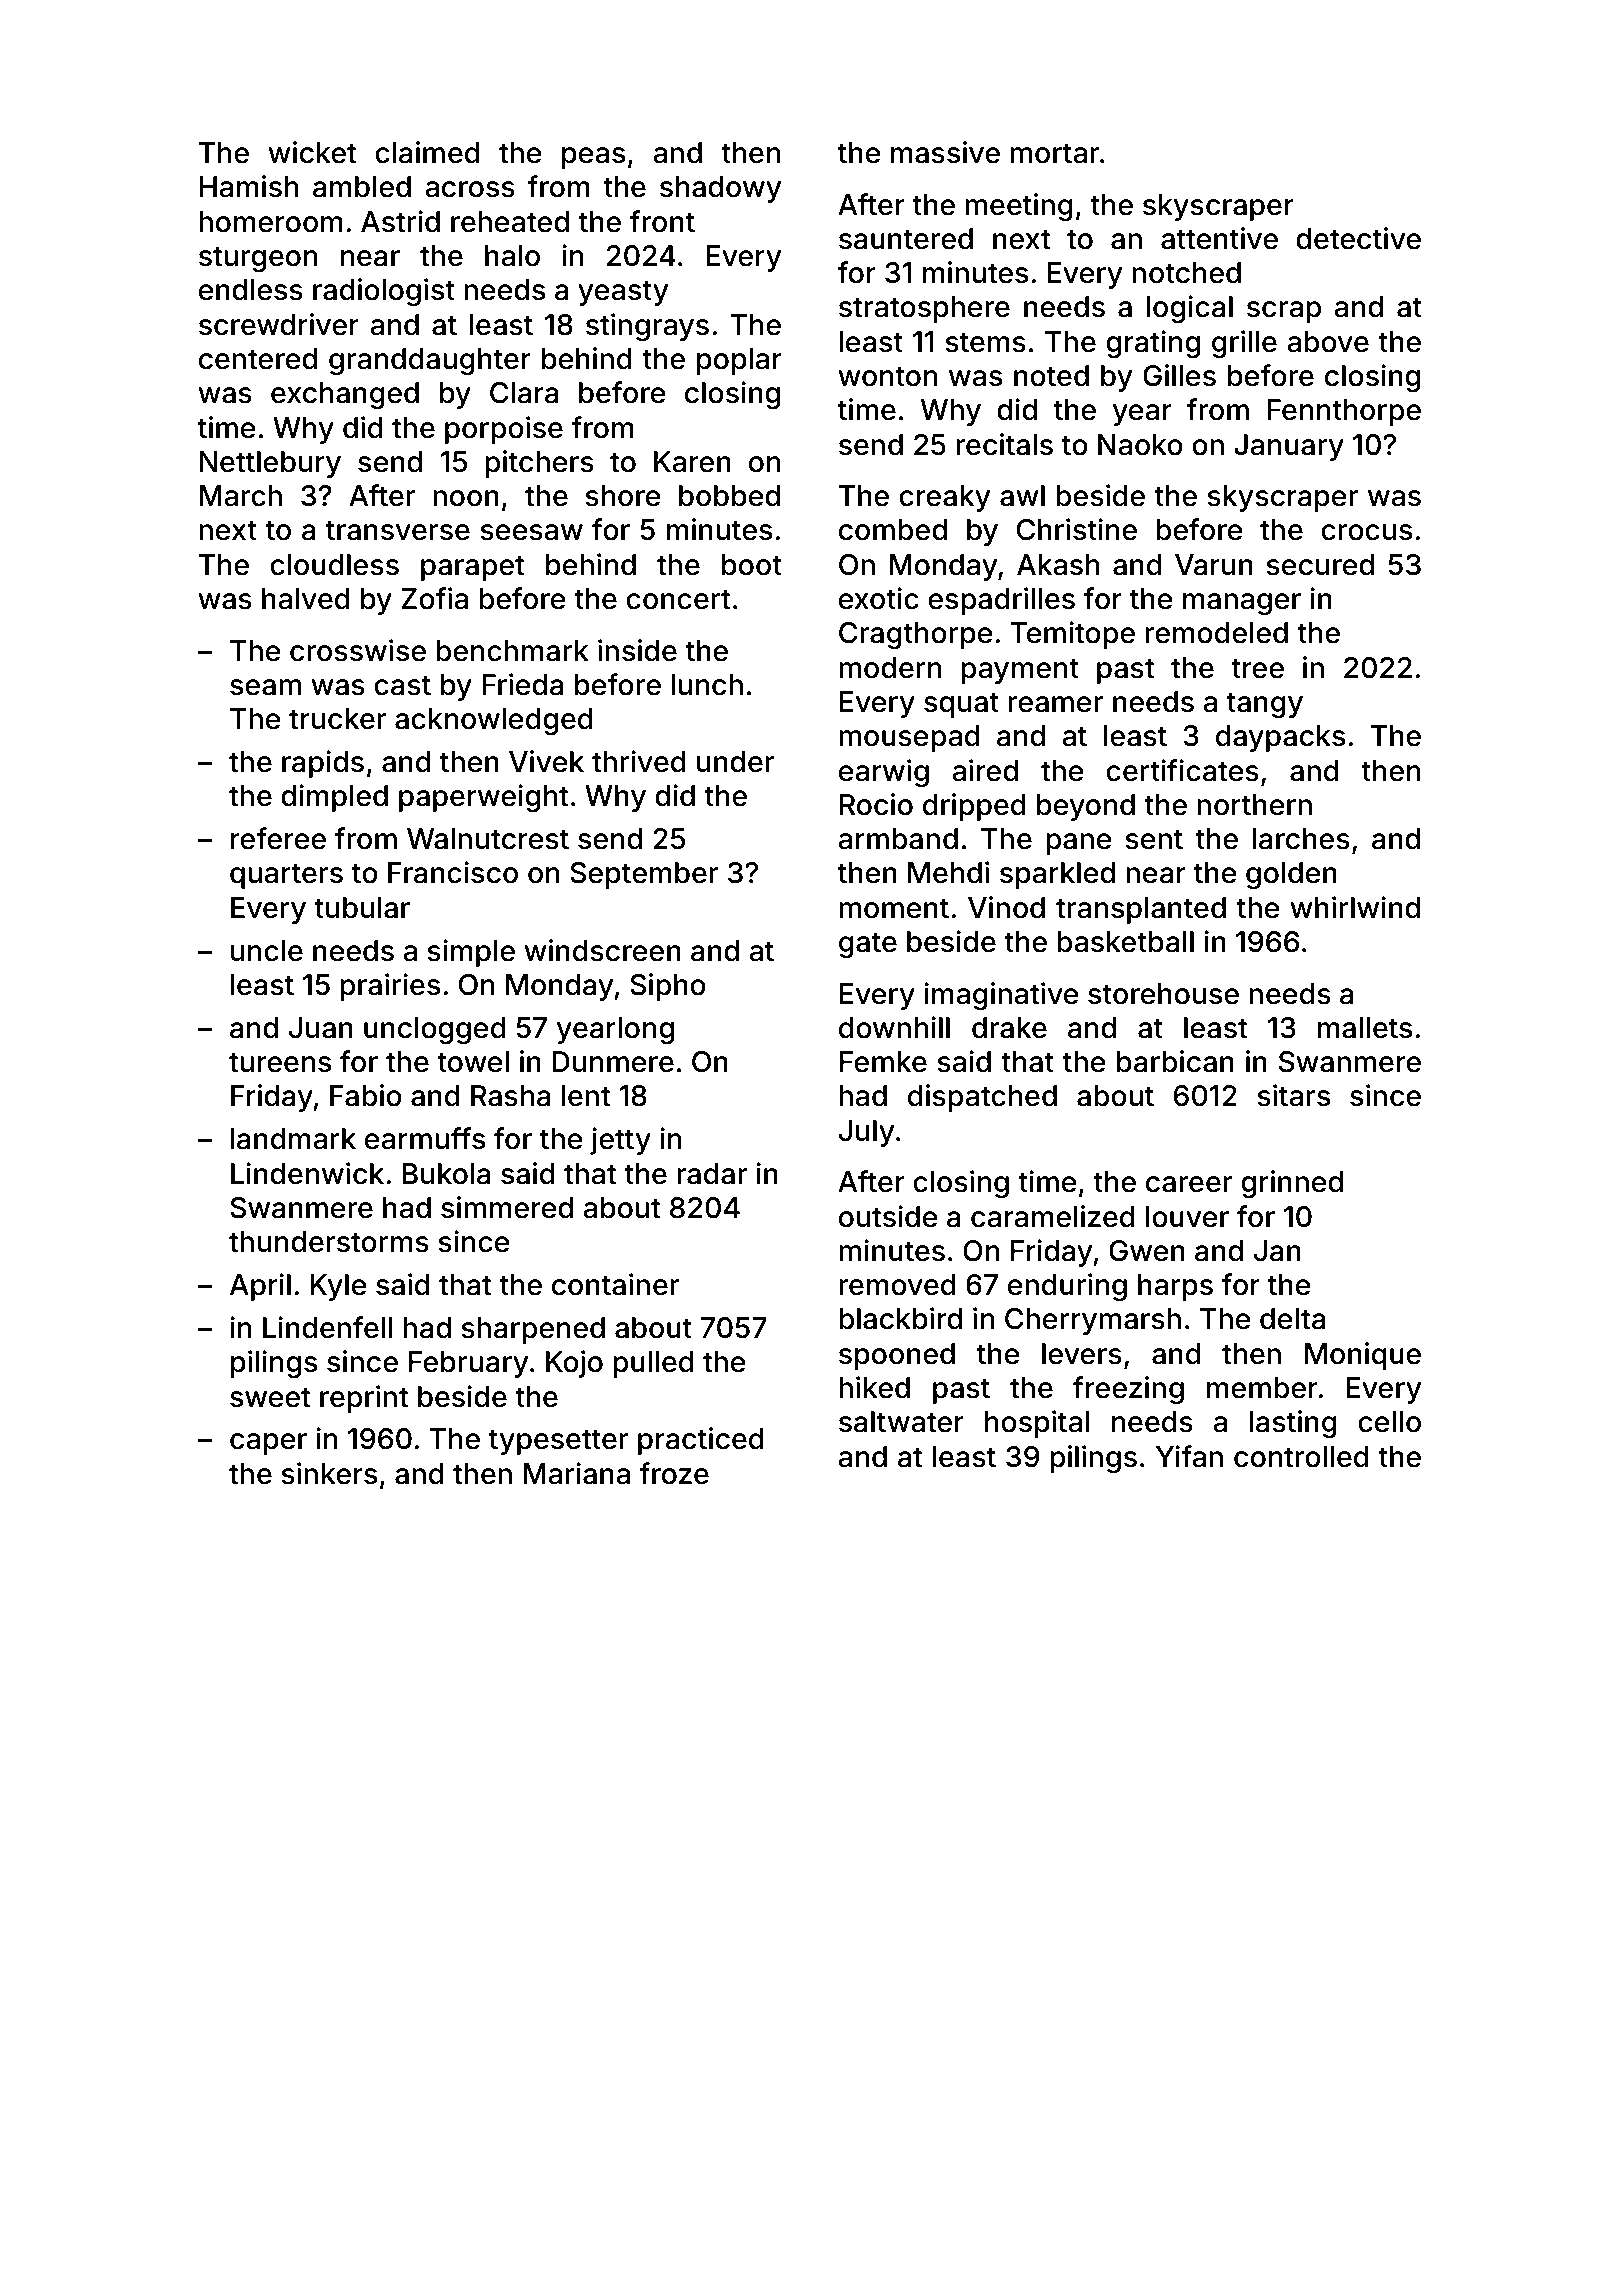 This image has height=2292, width=1620. I want to click on Temitope, so click(1072, 635).
